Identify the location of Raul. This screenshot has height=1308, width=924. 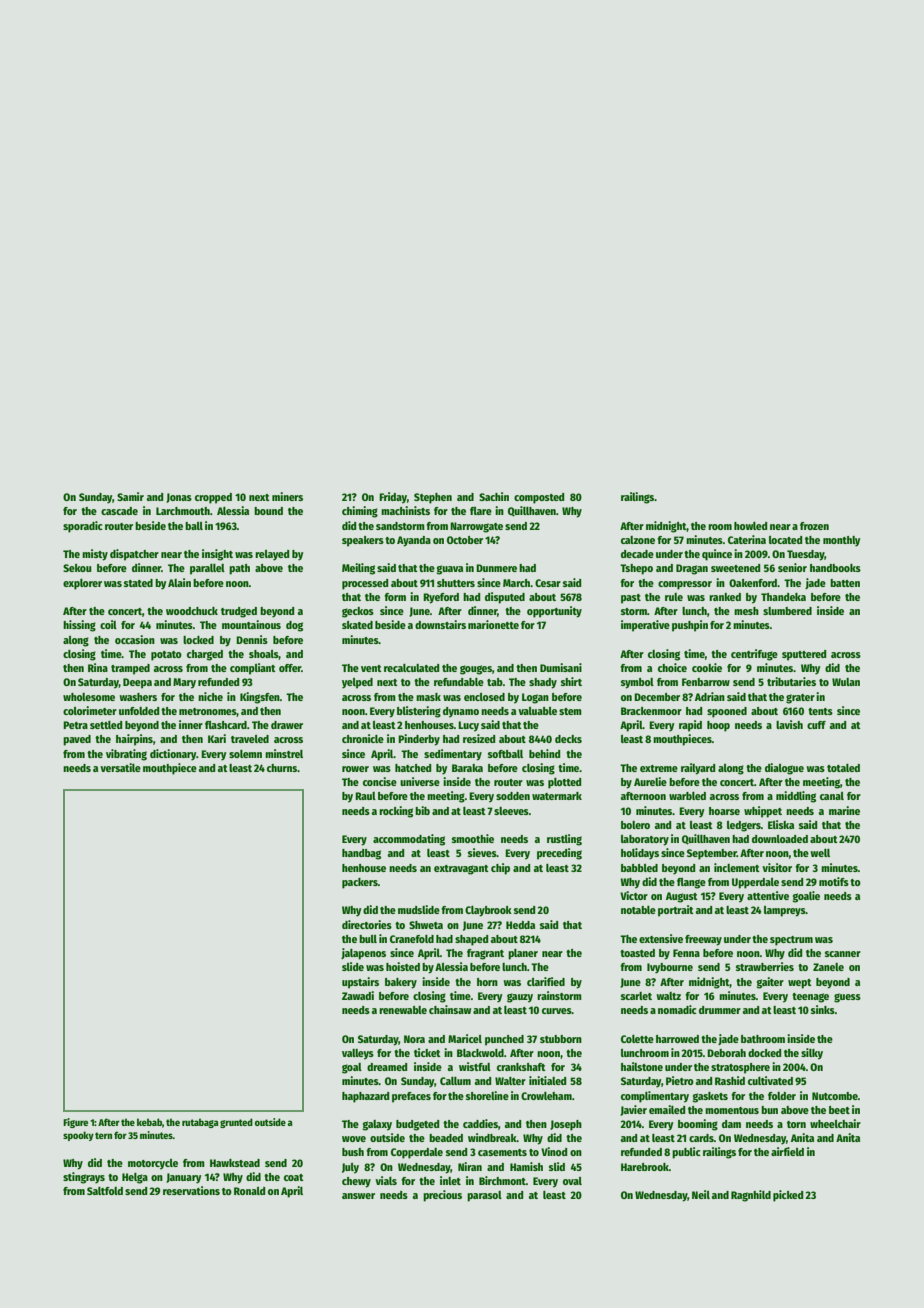
(365, 796).
